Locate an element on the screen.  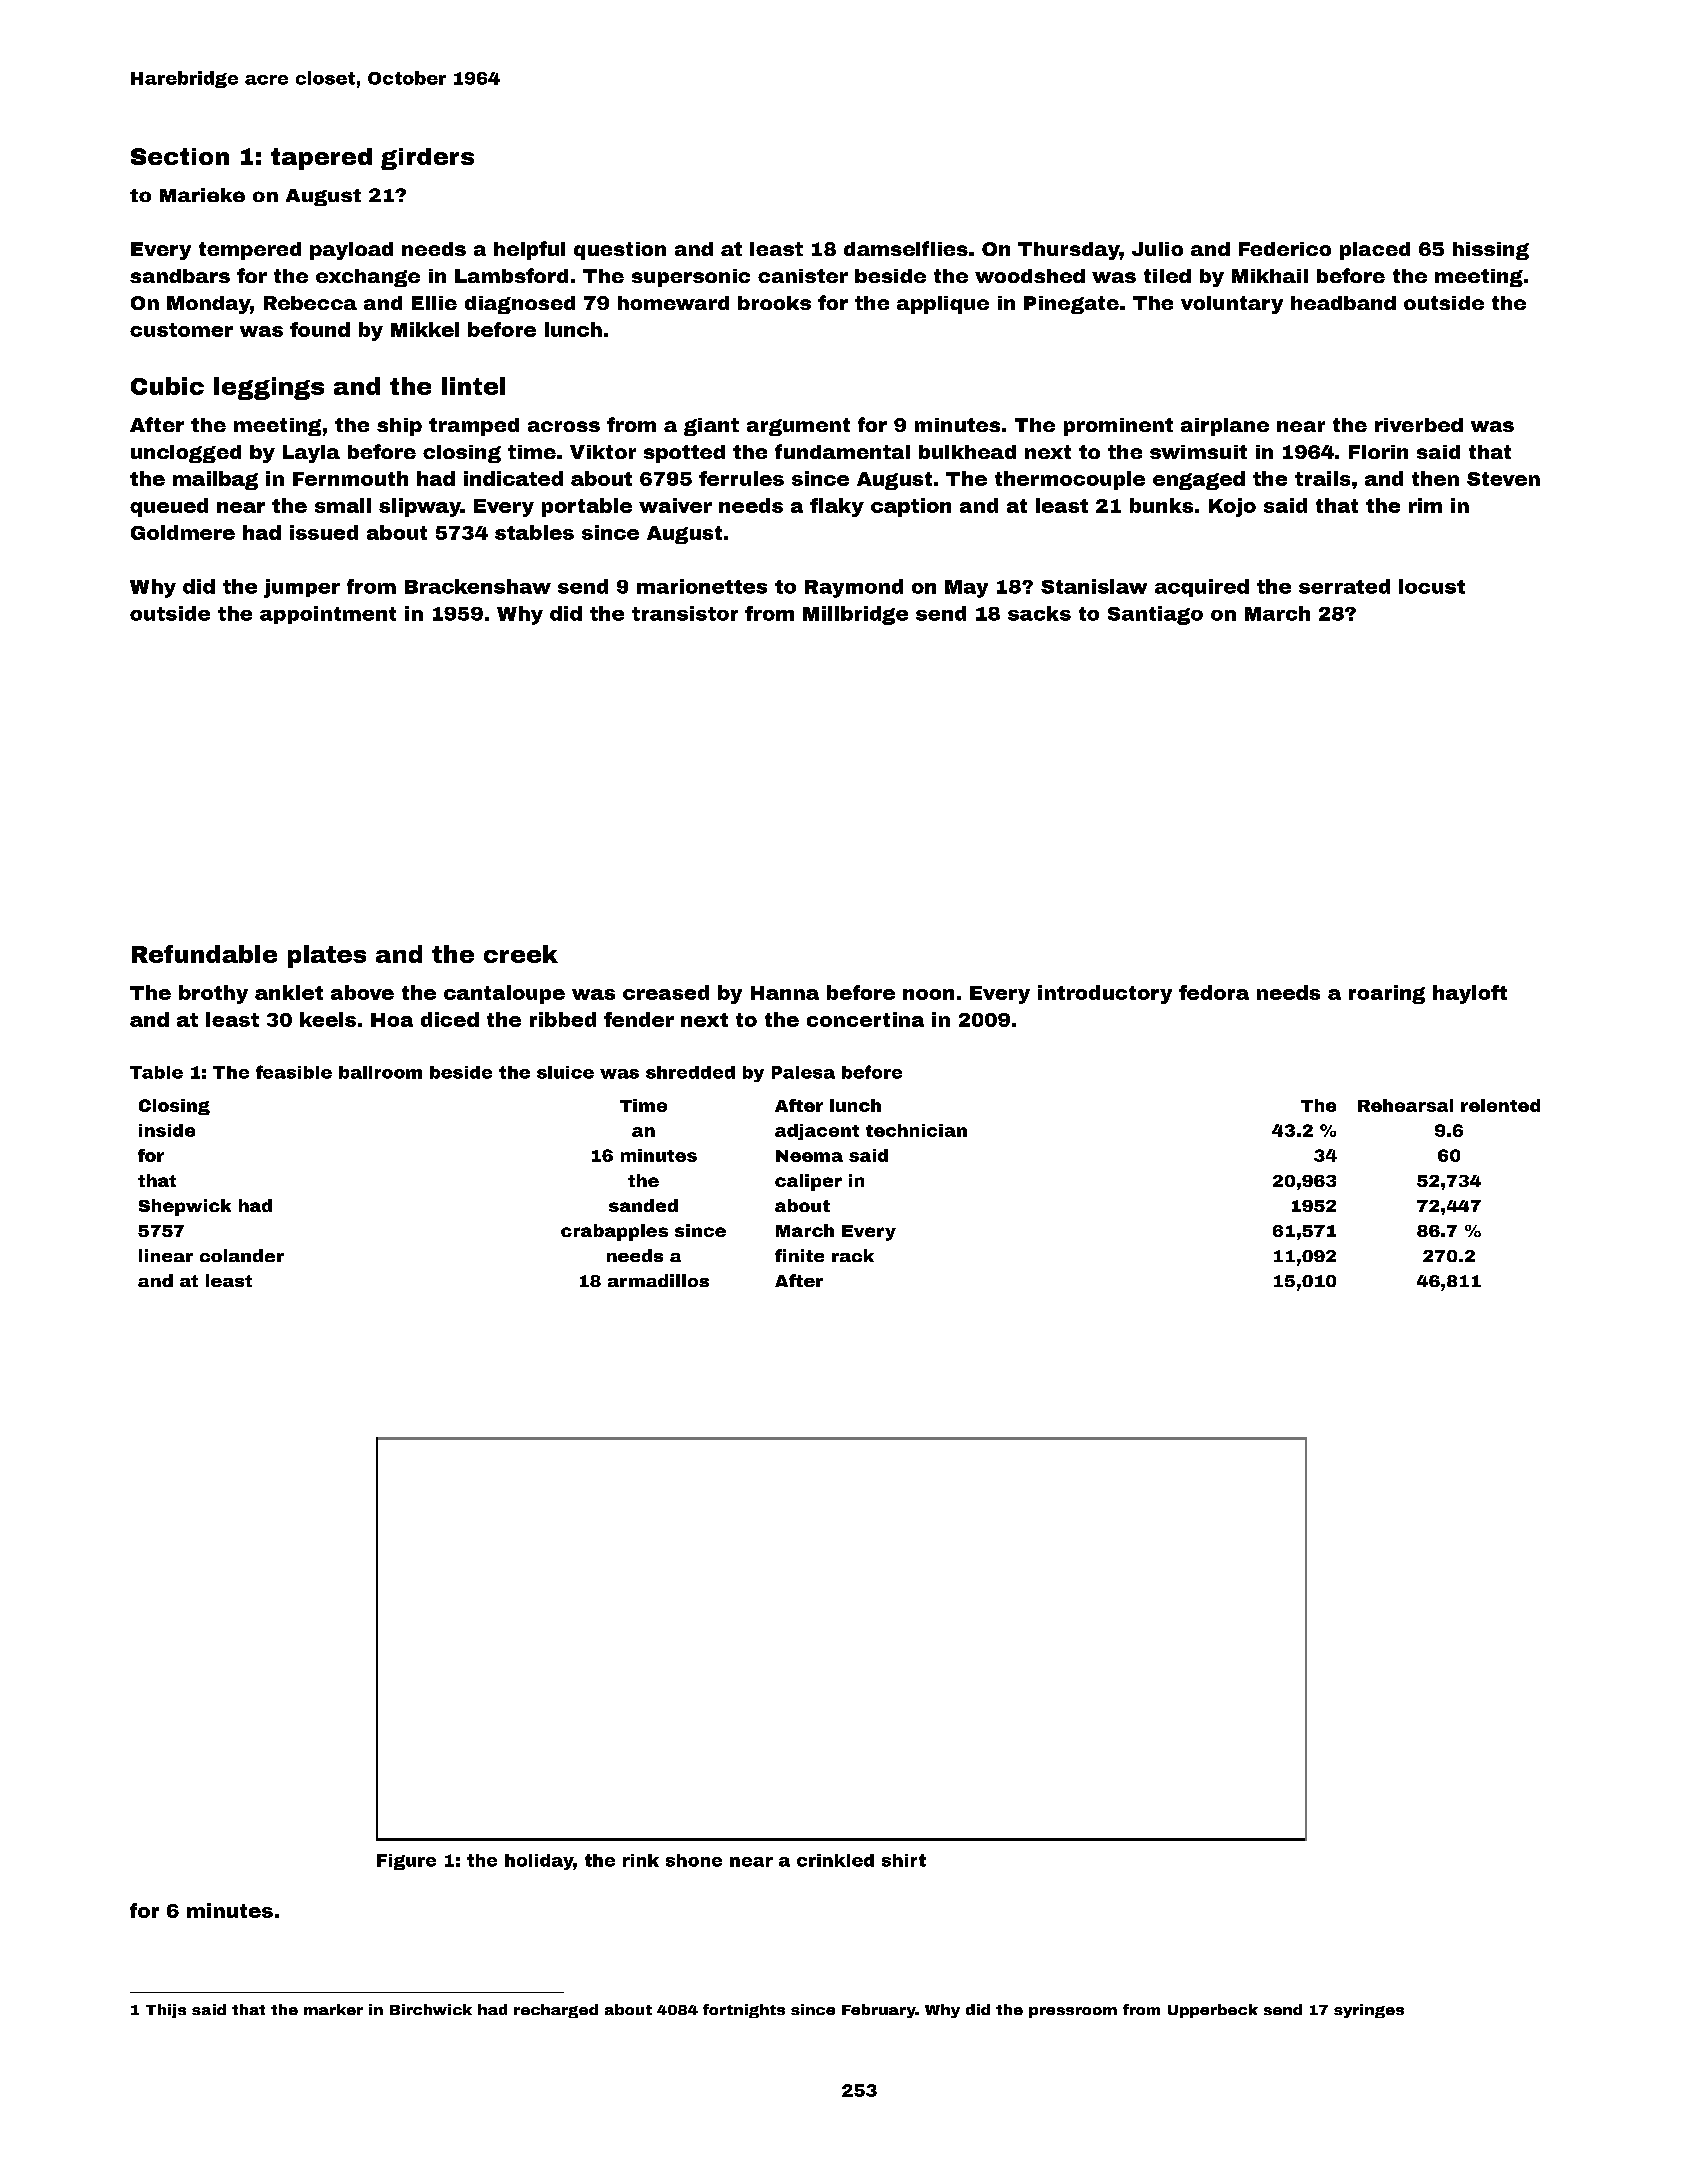
argument is located at coordinates (798, 427).
